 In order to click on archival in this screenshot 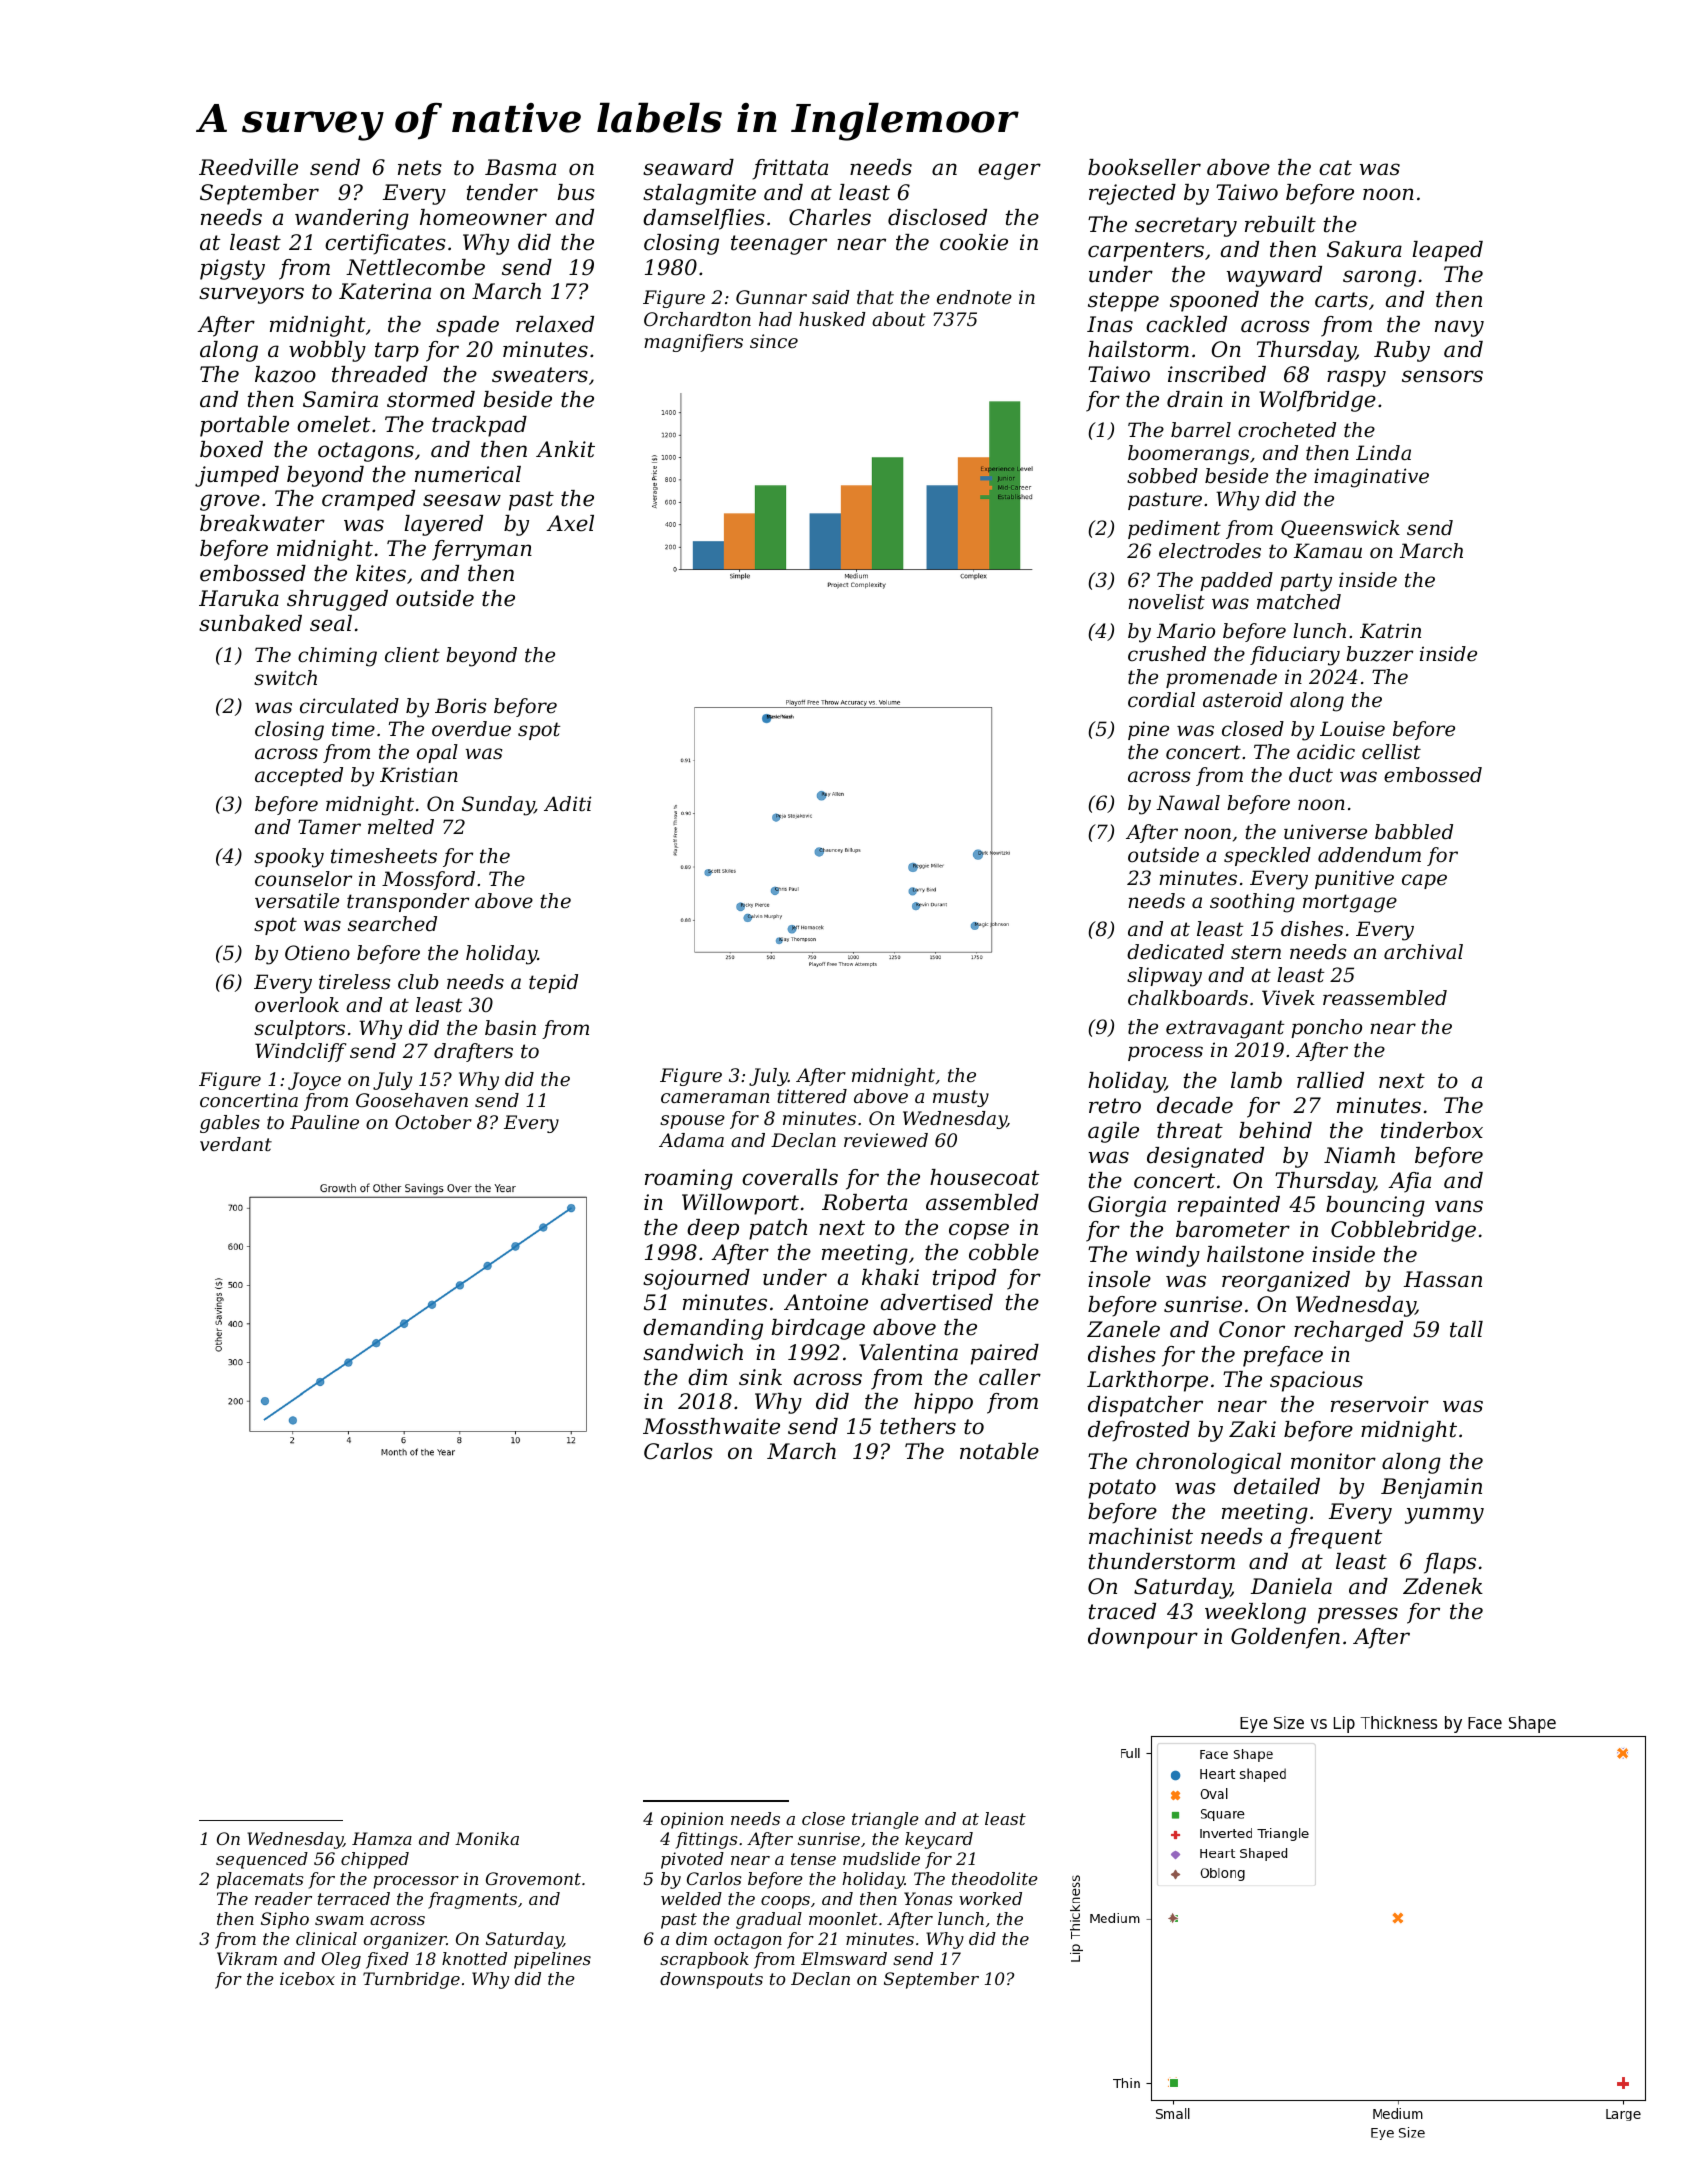, I will do `click(1423, 952)`.
